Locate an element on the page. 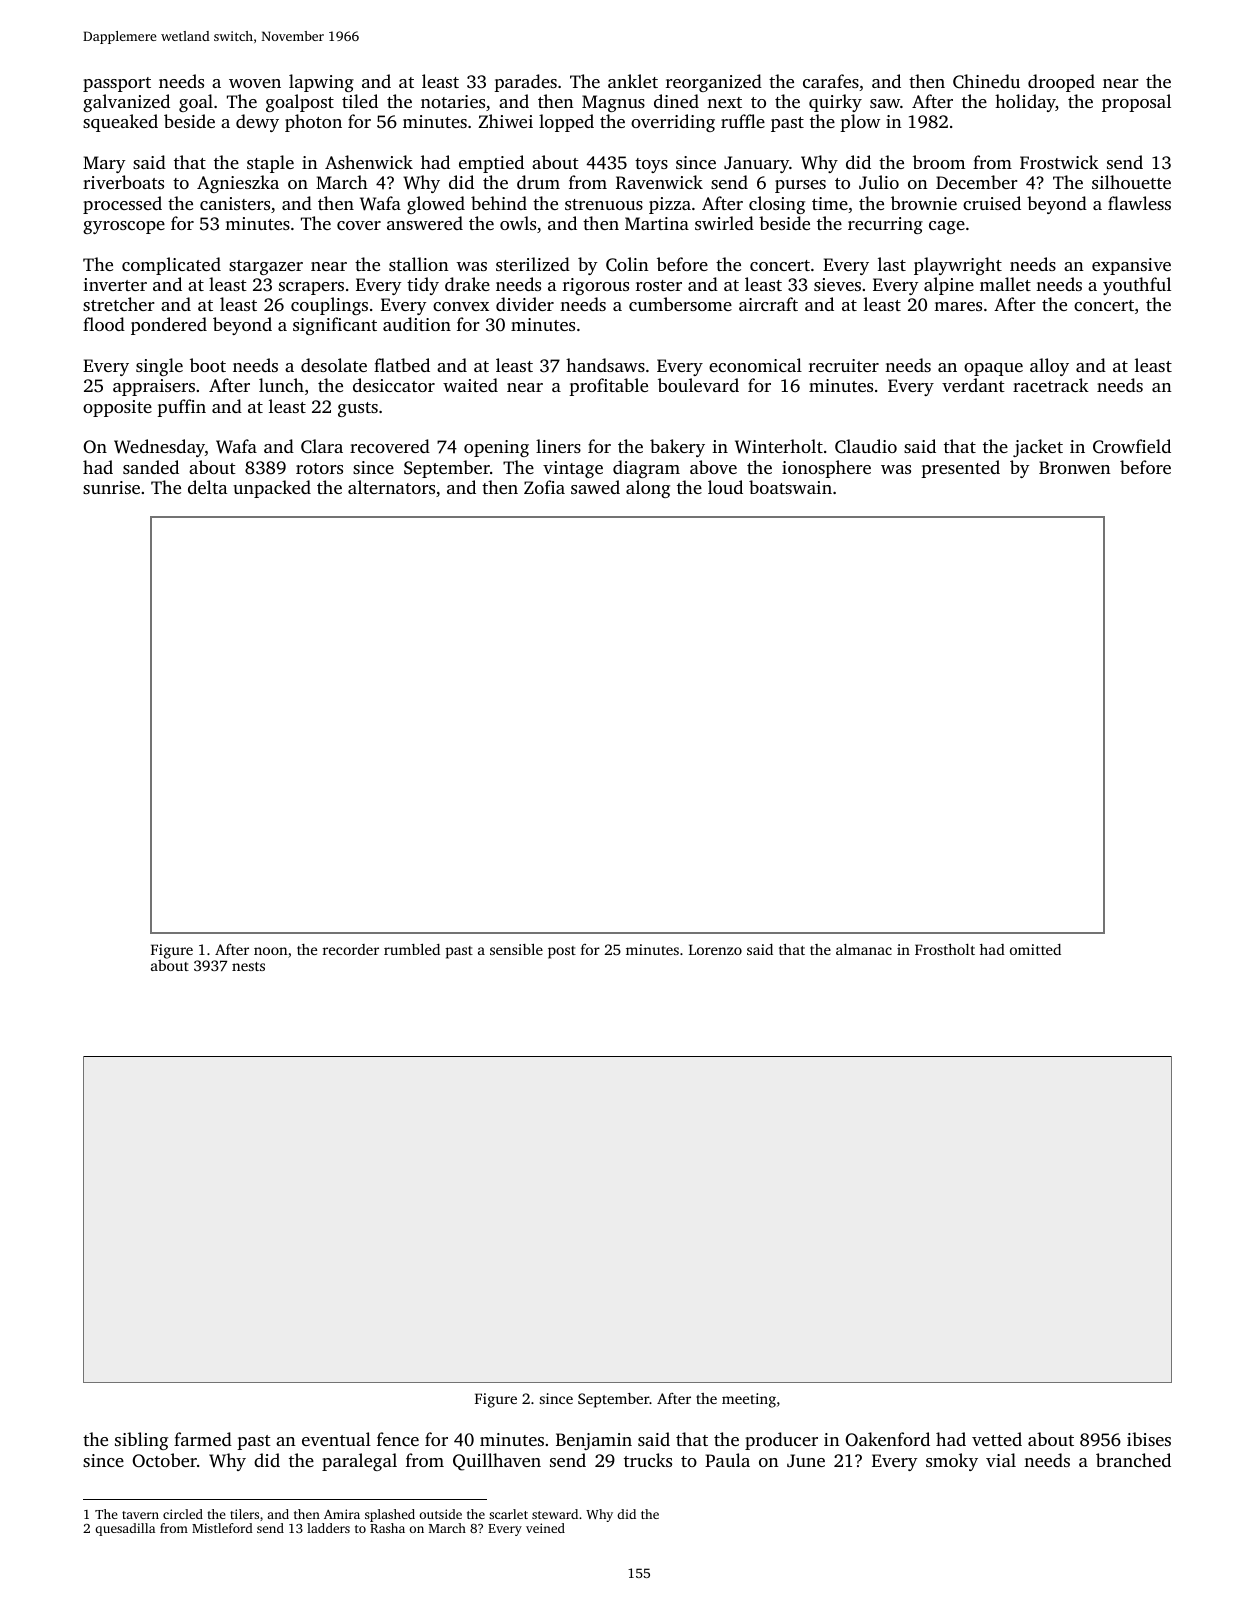 This image has width=1255, height=1624. passport is located at coordinates (117, 84).
